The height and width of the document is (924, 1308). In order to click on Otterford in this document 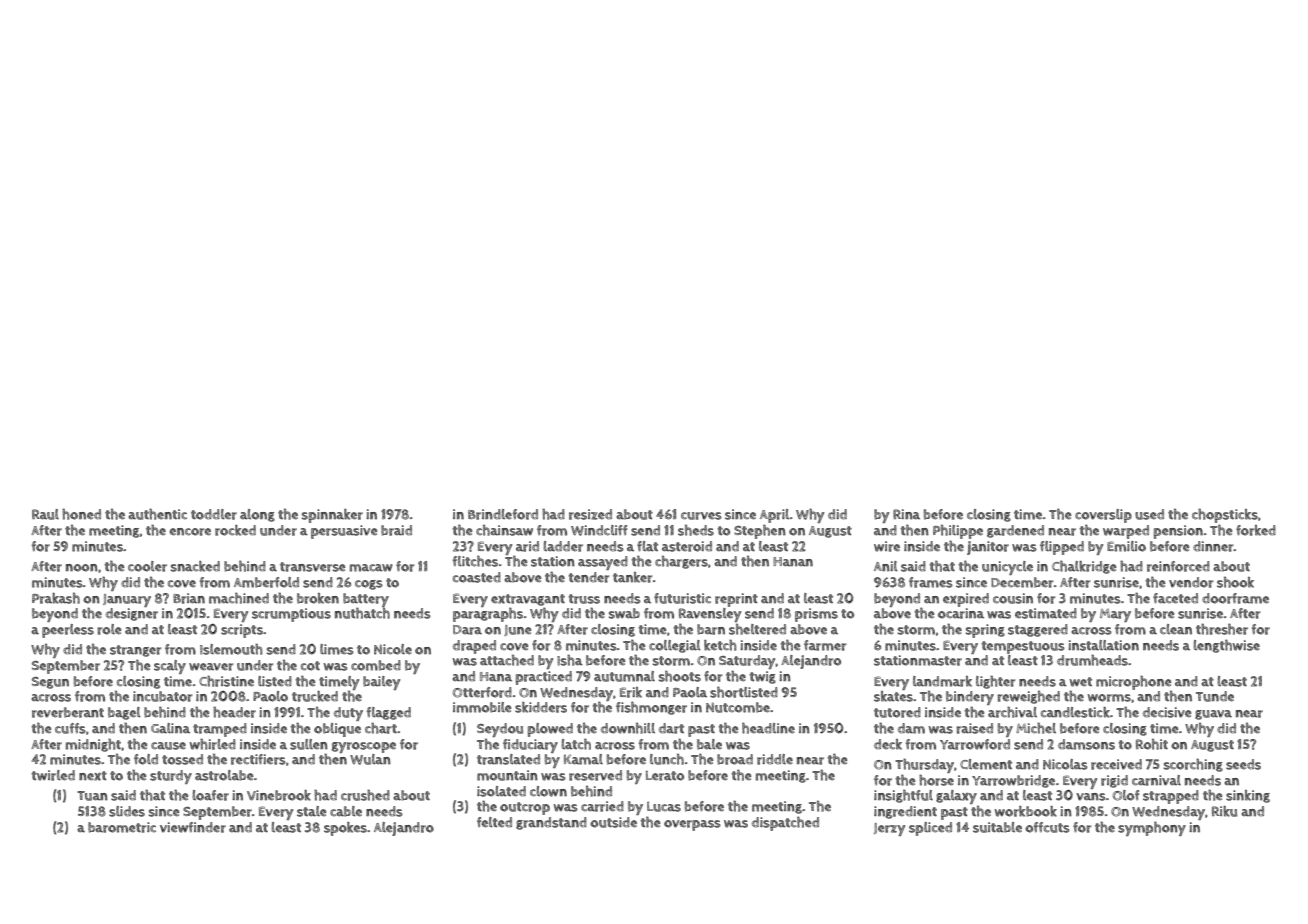, I will do `click(482, 692)`.
